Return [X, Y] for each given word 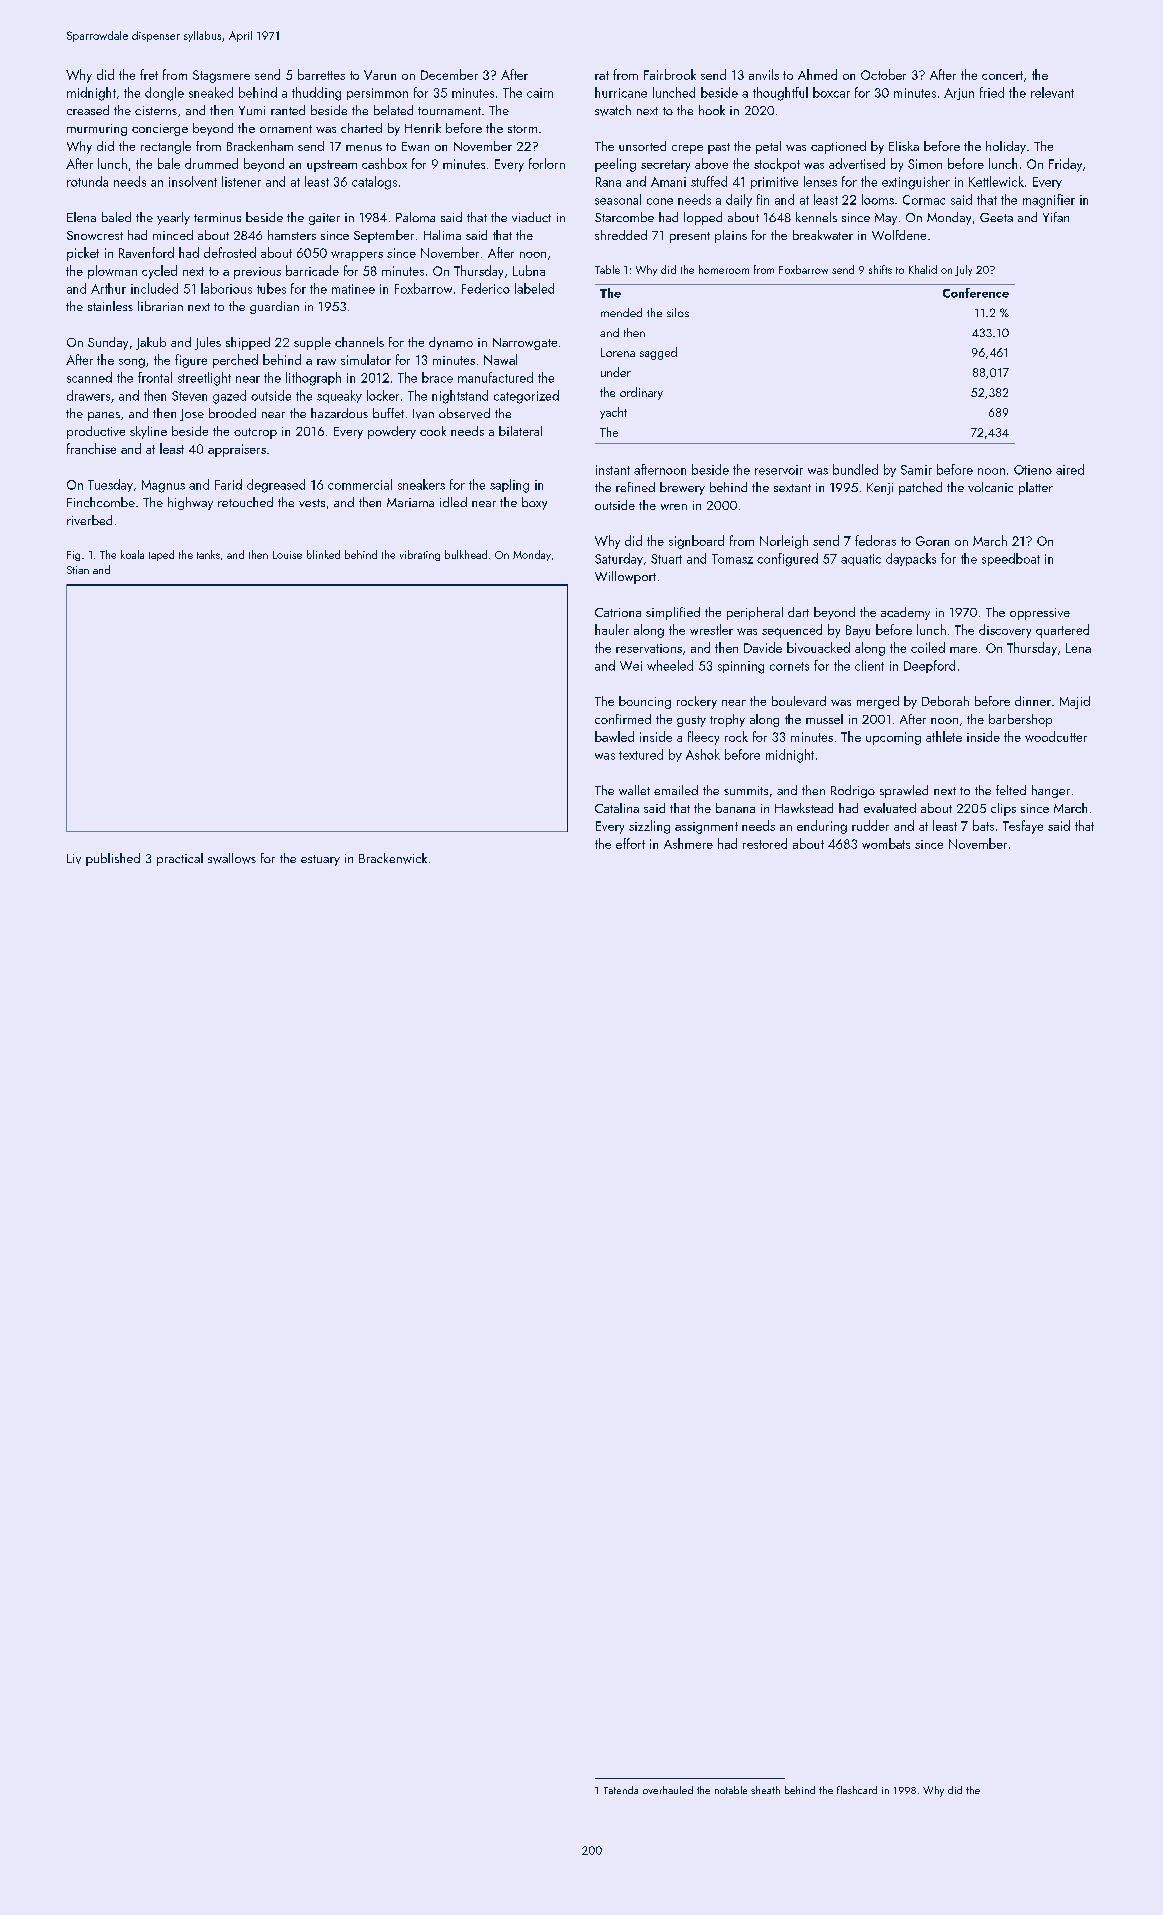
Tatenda [621, 1790]
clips [1003, 809]
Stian [78, 570]
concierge [160, 130]
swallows [232, 858]
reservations [649, 648]
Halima [442, 235]
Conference [976, 293]
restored [765, 843]
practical [180, 859]
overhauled [668, 1790]
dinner [1033, 701]
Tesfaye [1023, 827]
